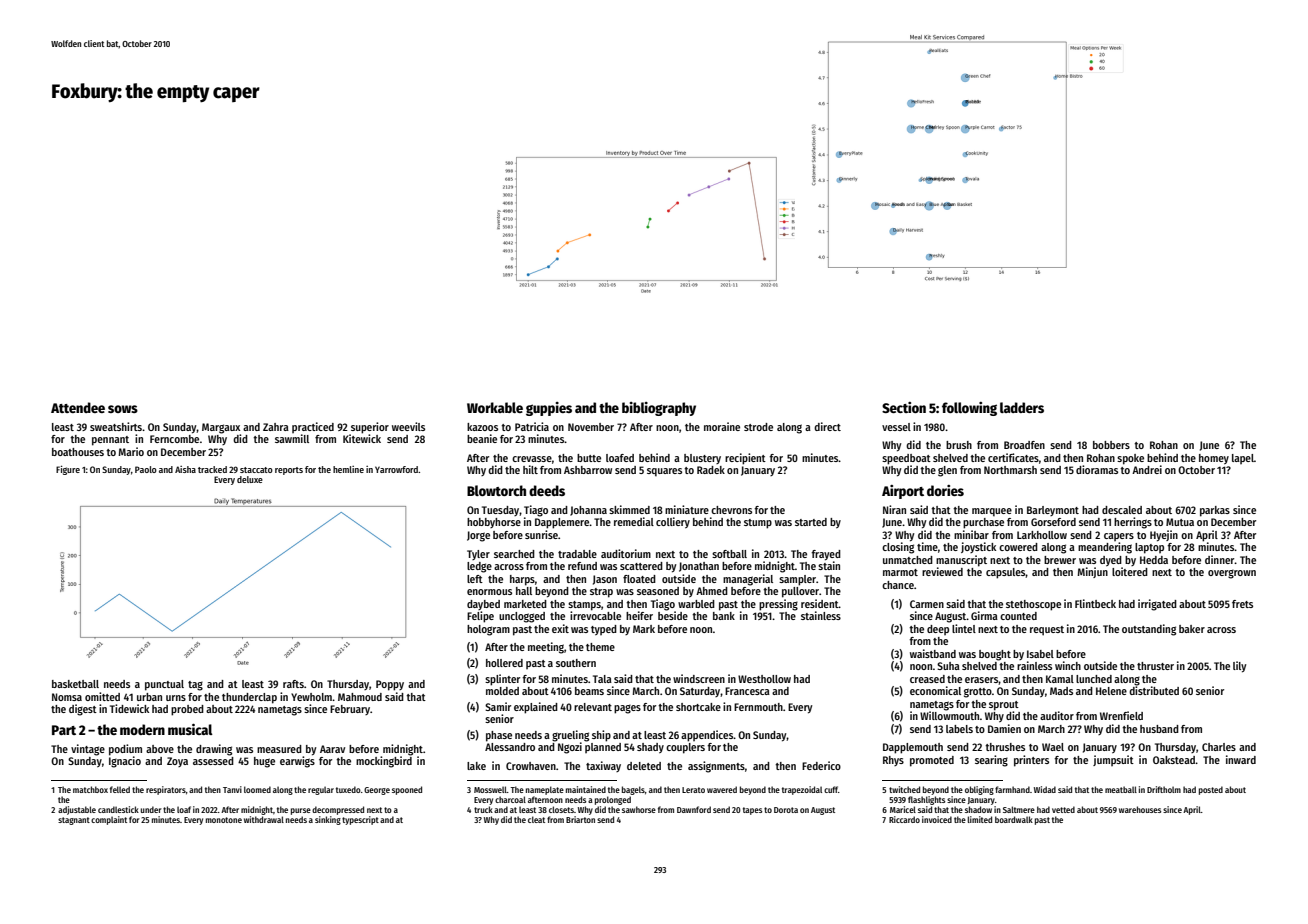  I want to click on cleat, so click(536, 819).
